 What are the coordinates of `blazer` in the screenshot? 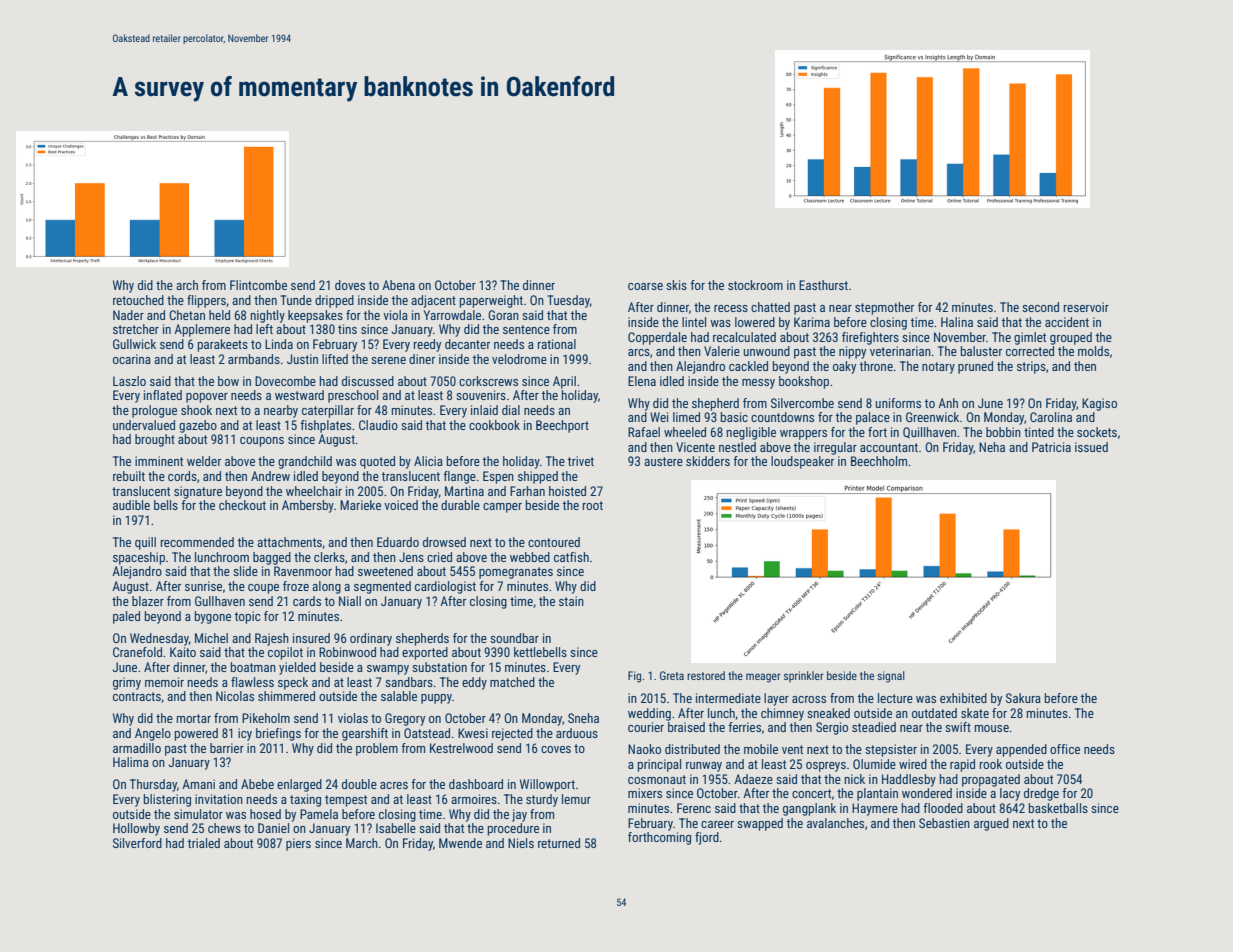 It's located at (148, 601).
